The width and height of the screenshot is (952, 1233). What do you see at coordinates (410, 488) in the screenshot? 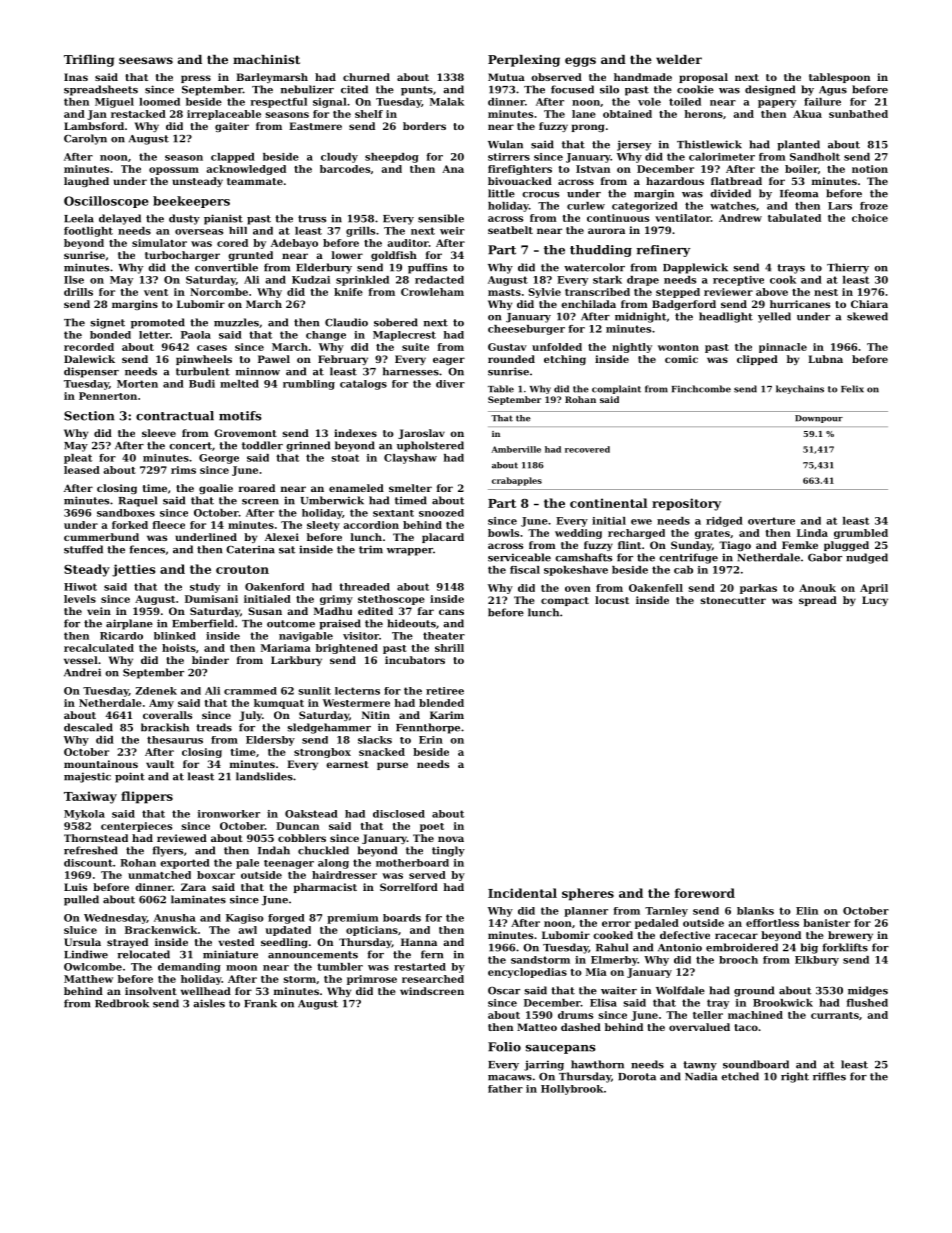
I see `smelter` at bounding box center [410, 488].
